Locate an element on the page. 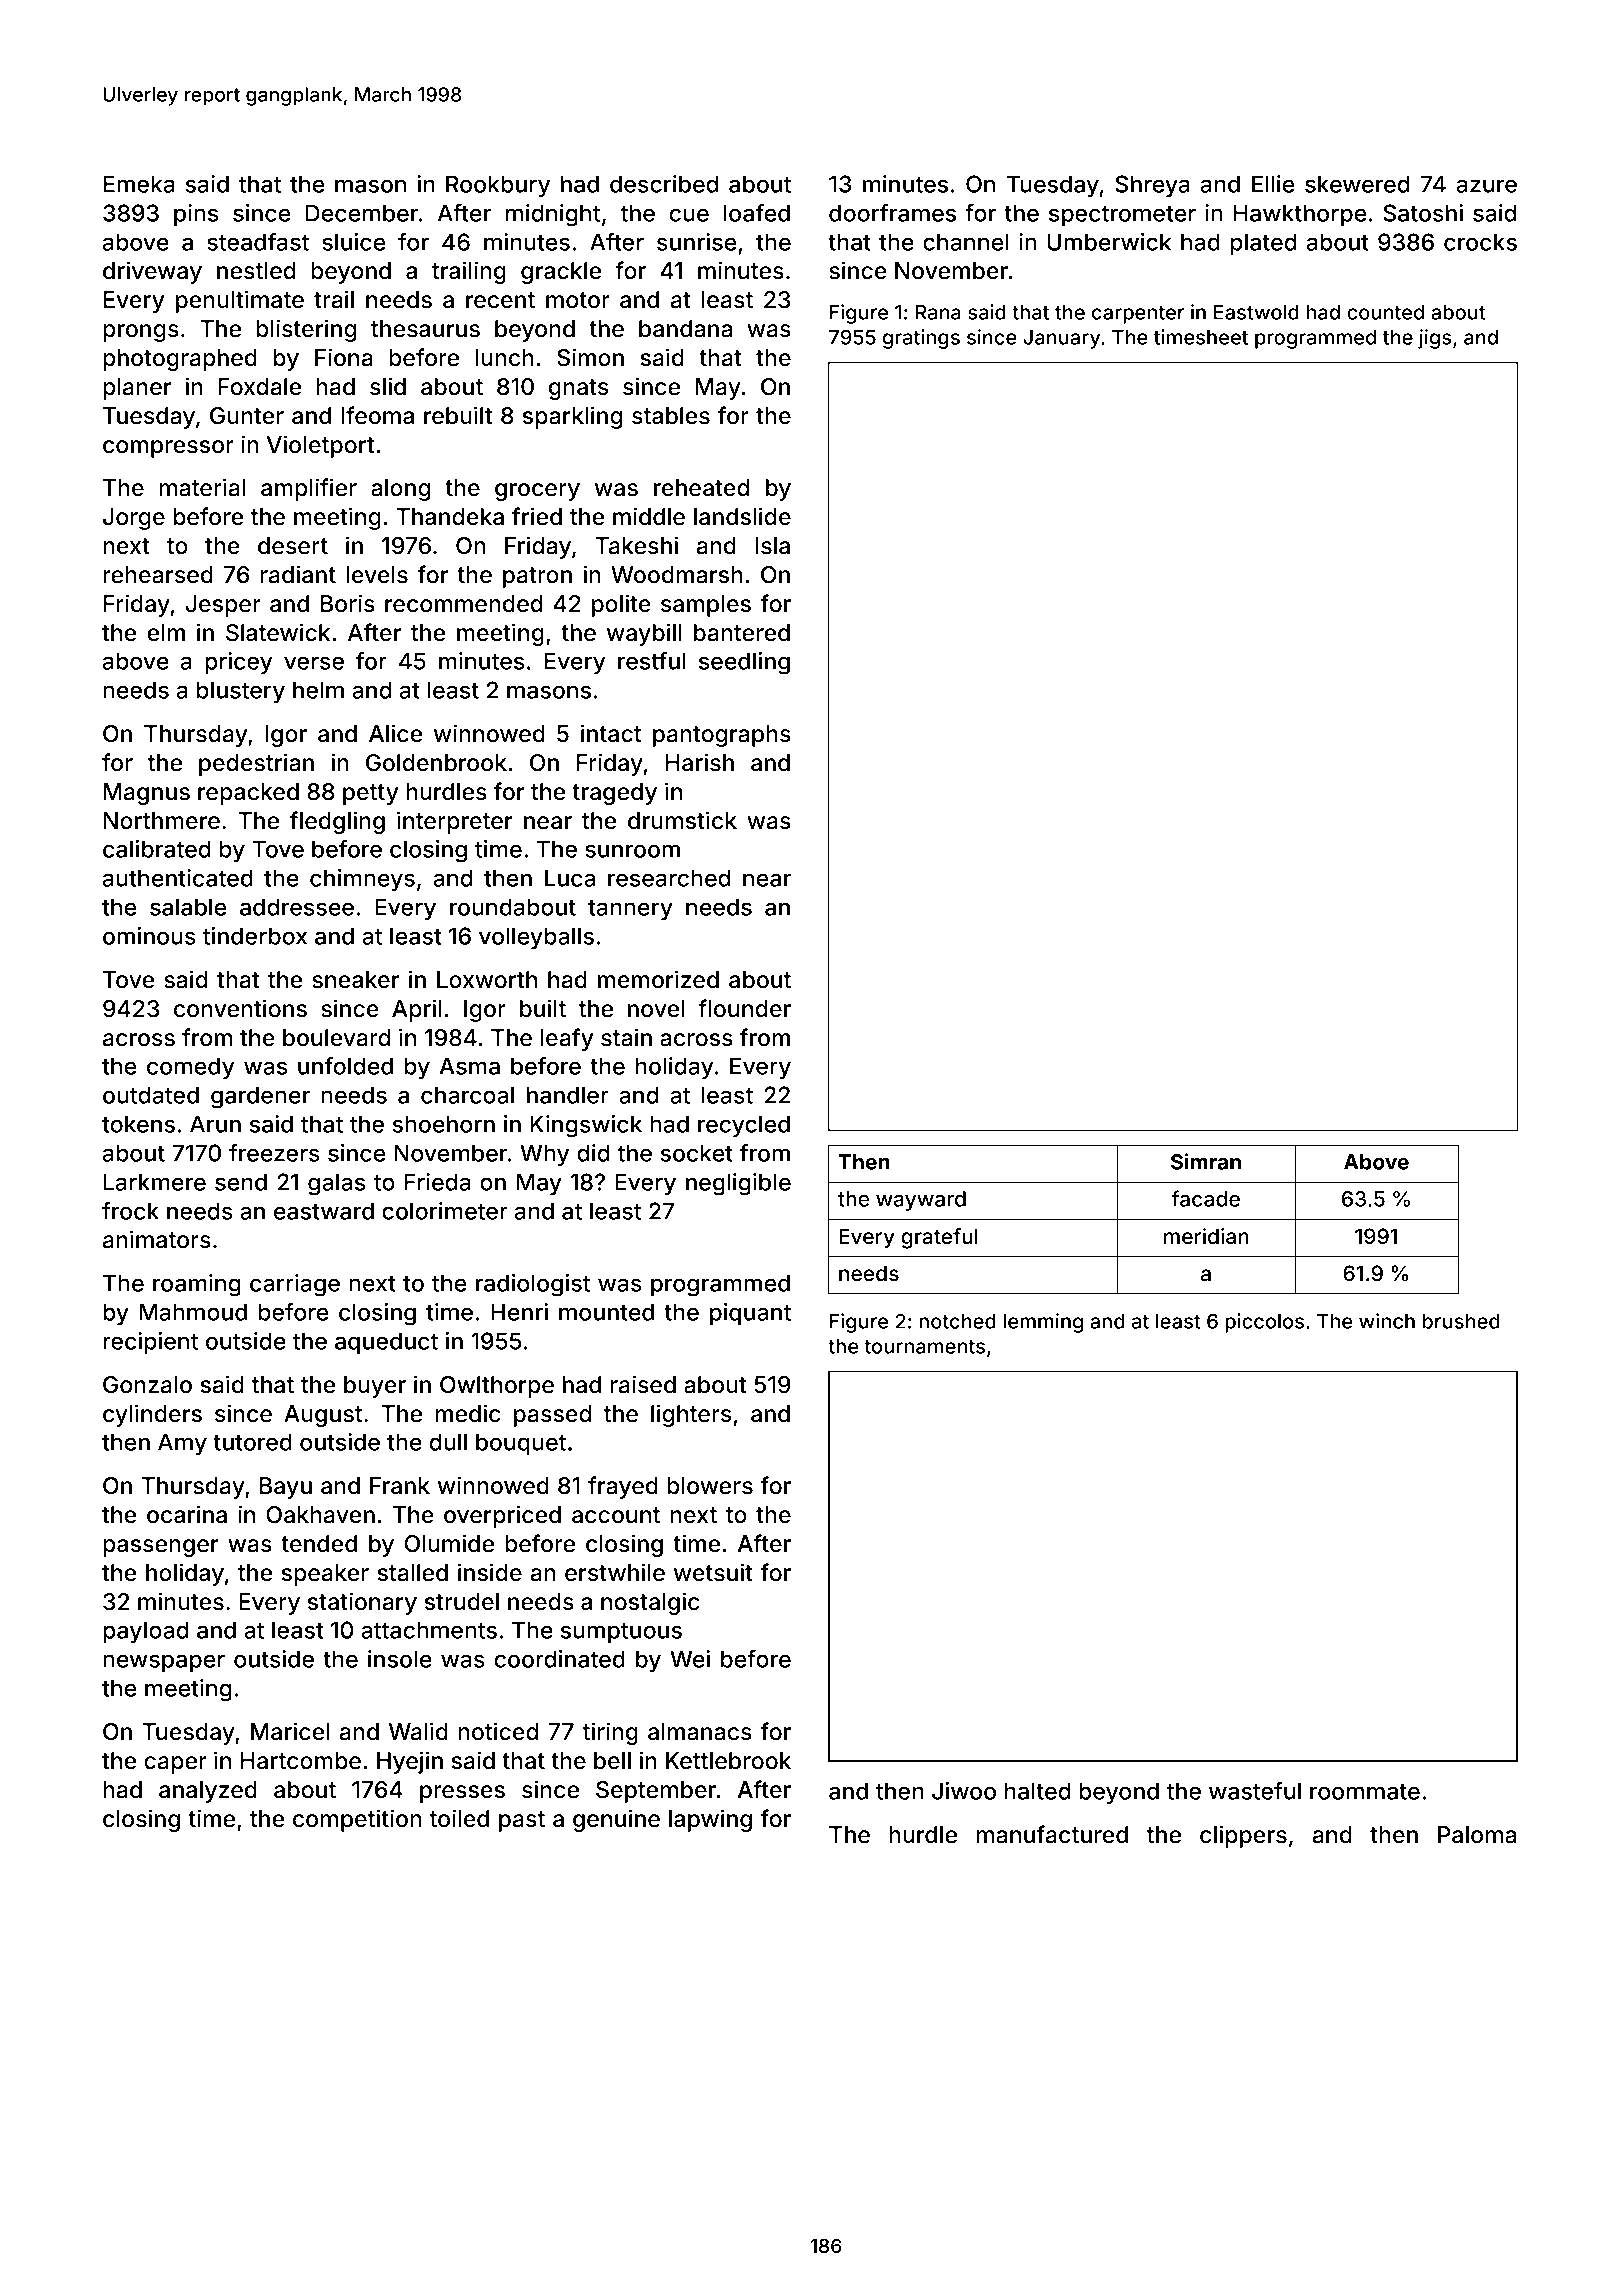  animators is located at coordinates (157, 1239).
